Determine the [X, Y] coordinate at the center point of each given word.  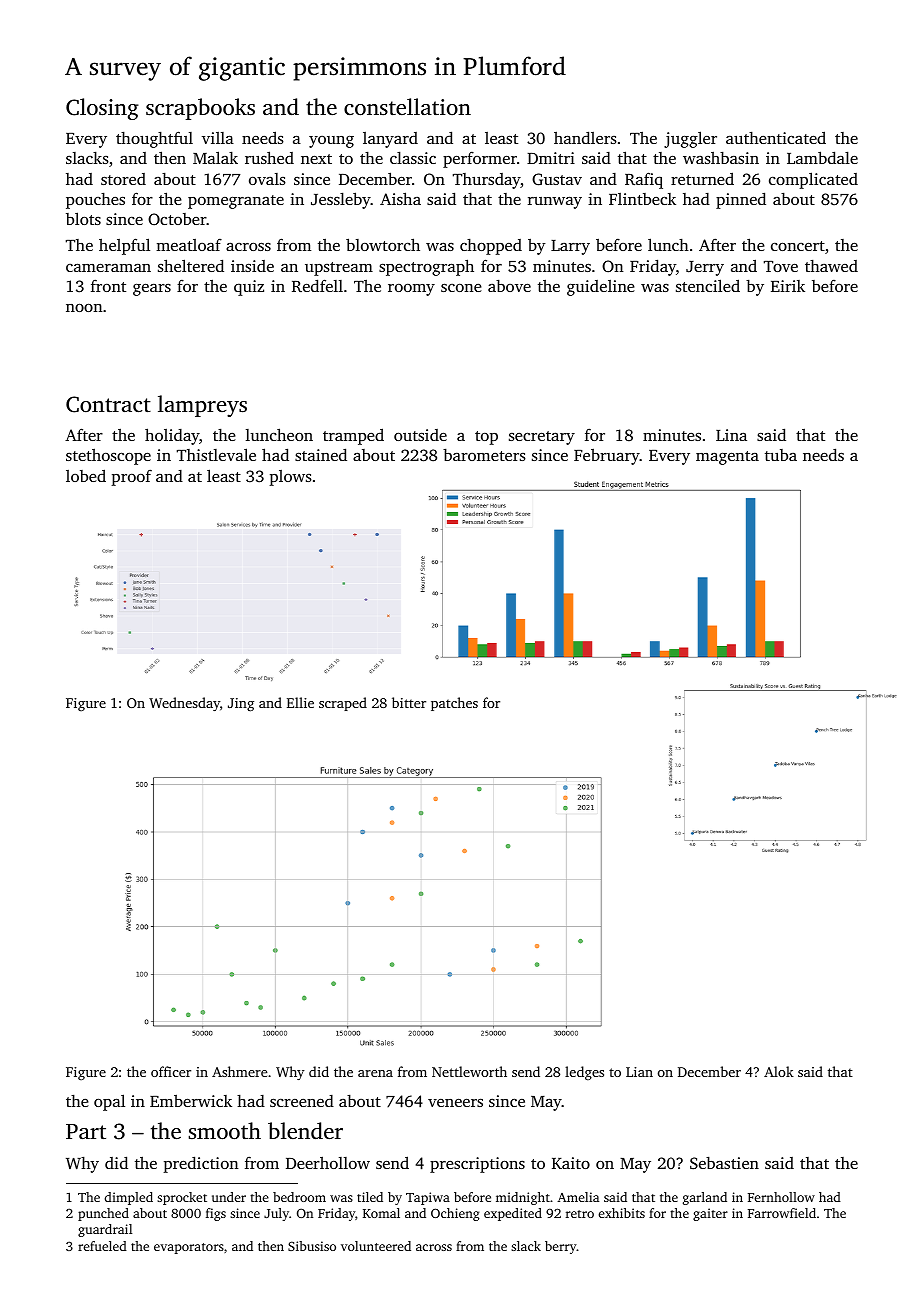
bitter [409, 702]
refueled [102, 1246]
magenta [727, 458]
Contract [108, 404]
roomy [411, 290]
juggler [690, 139]
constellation [407, 106]
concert [798, 246]
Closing [102, 109]
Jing [241, 704]
